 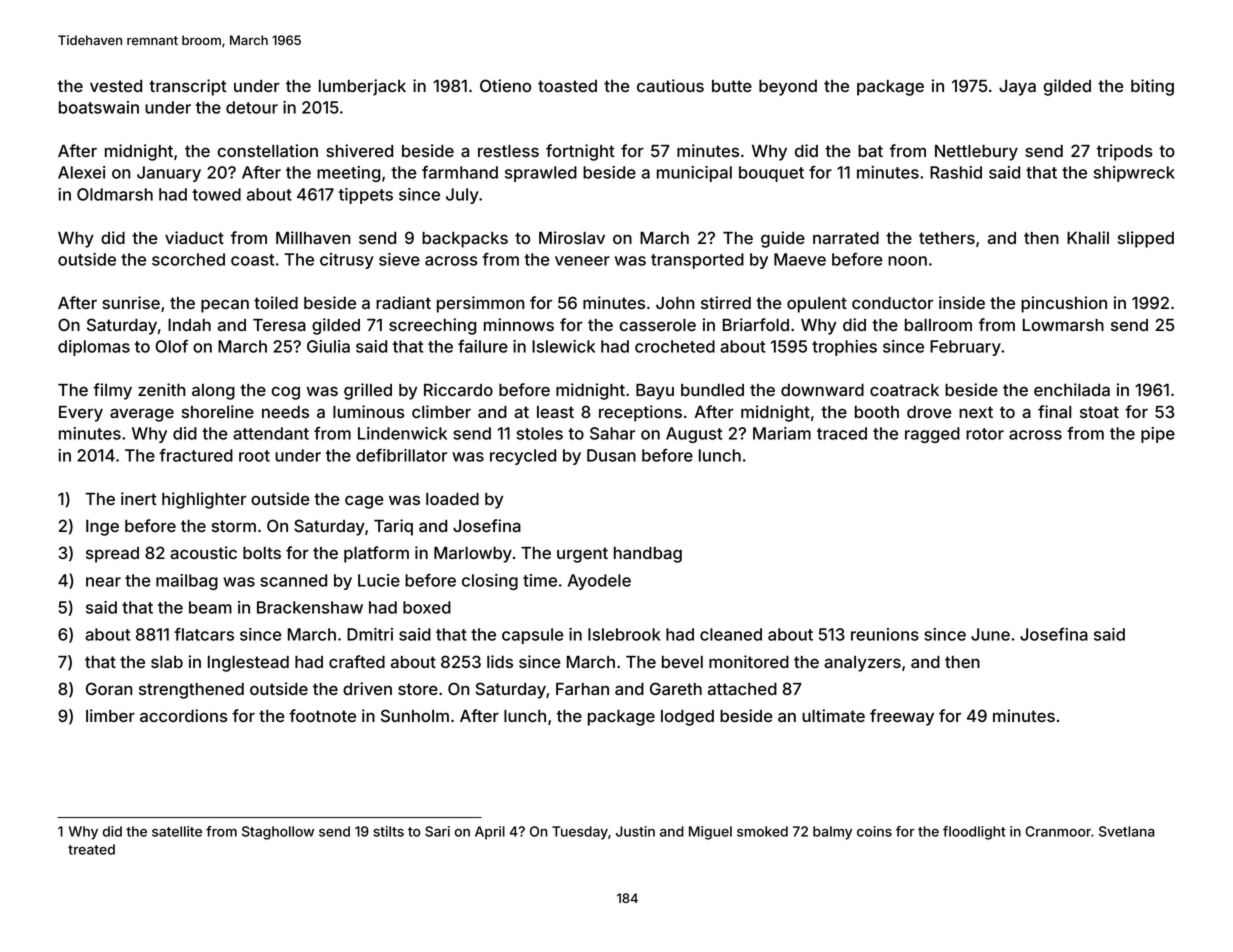 What do you see at coordinates (974, 833) in the screenshot?
I see `floodlight` at bounding box center [974, 833].
